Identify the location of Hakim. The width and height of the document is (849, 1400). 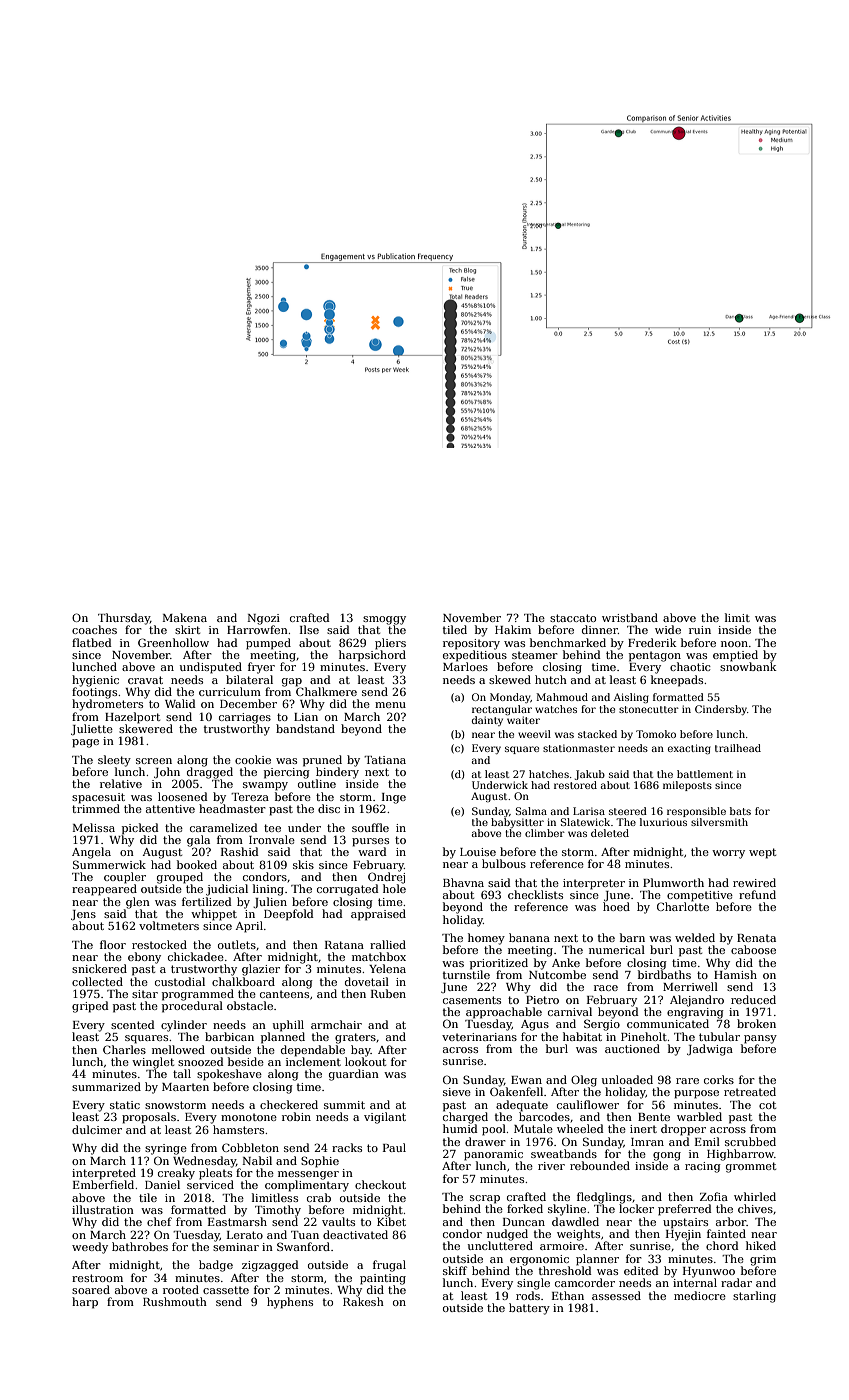
(513, 629).
